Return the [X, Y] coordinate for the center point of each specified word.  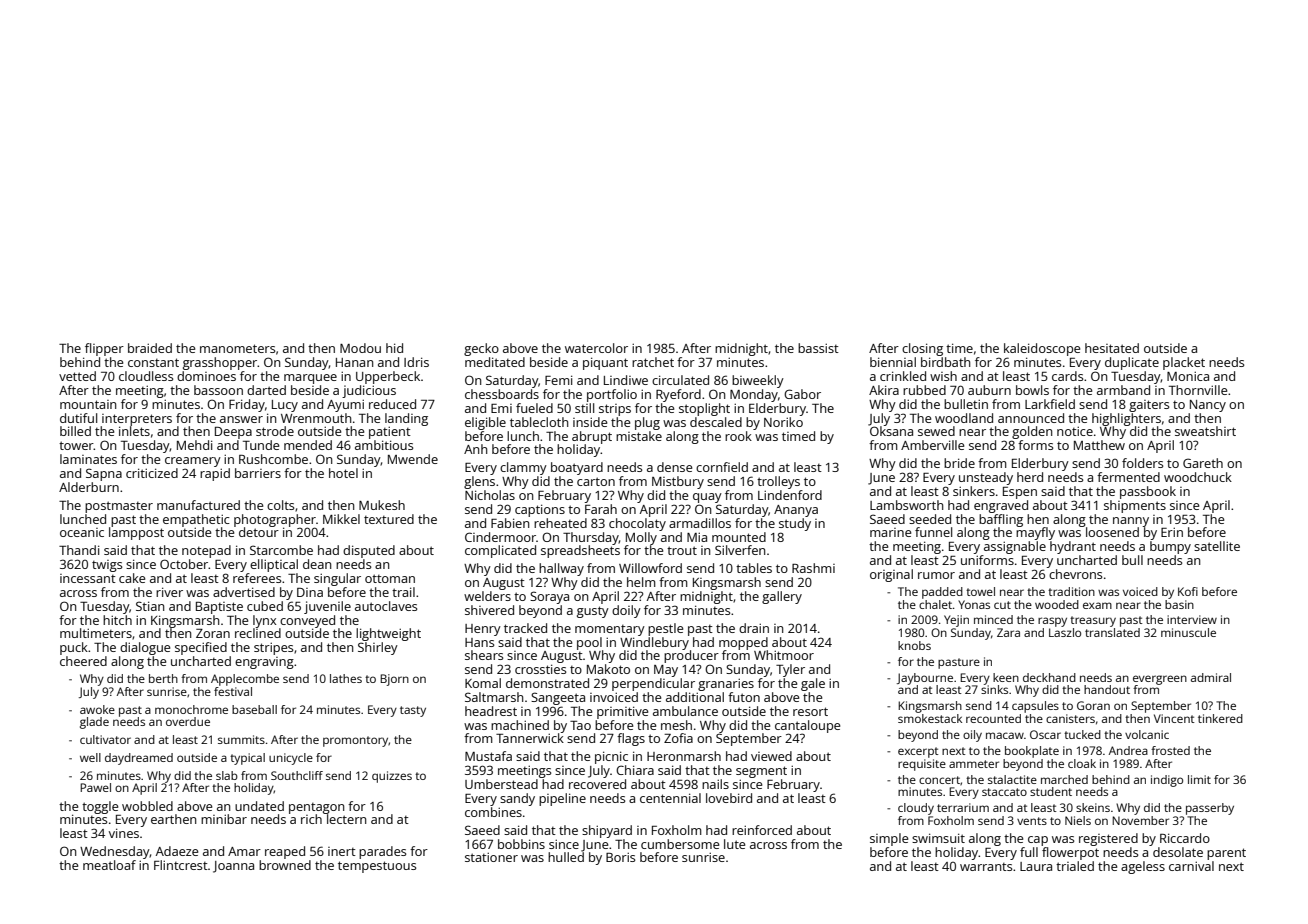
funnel [933, 532]
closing [922, 349]
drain [754, 628]
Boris [620, 857]
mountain [88, 404]
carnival [1191, 866]
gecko [481, 349]
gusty [593, 612]
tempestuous [377, 867]
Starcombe [281, 550]
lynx [264, 621]
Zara [1008, 632]
